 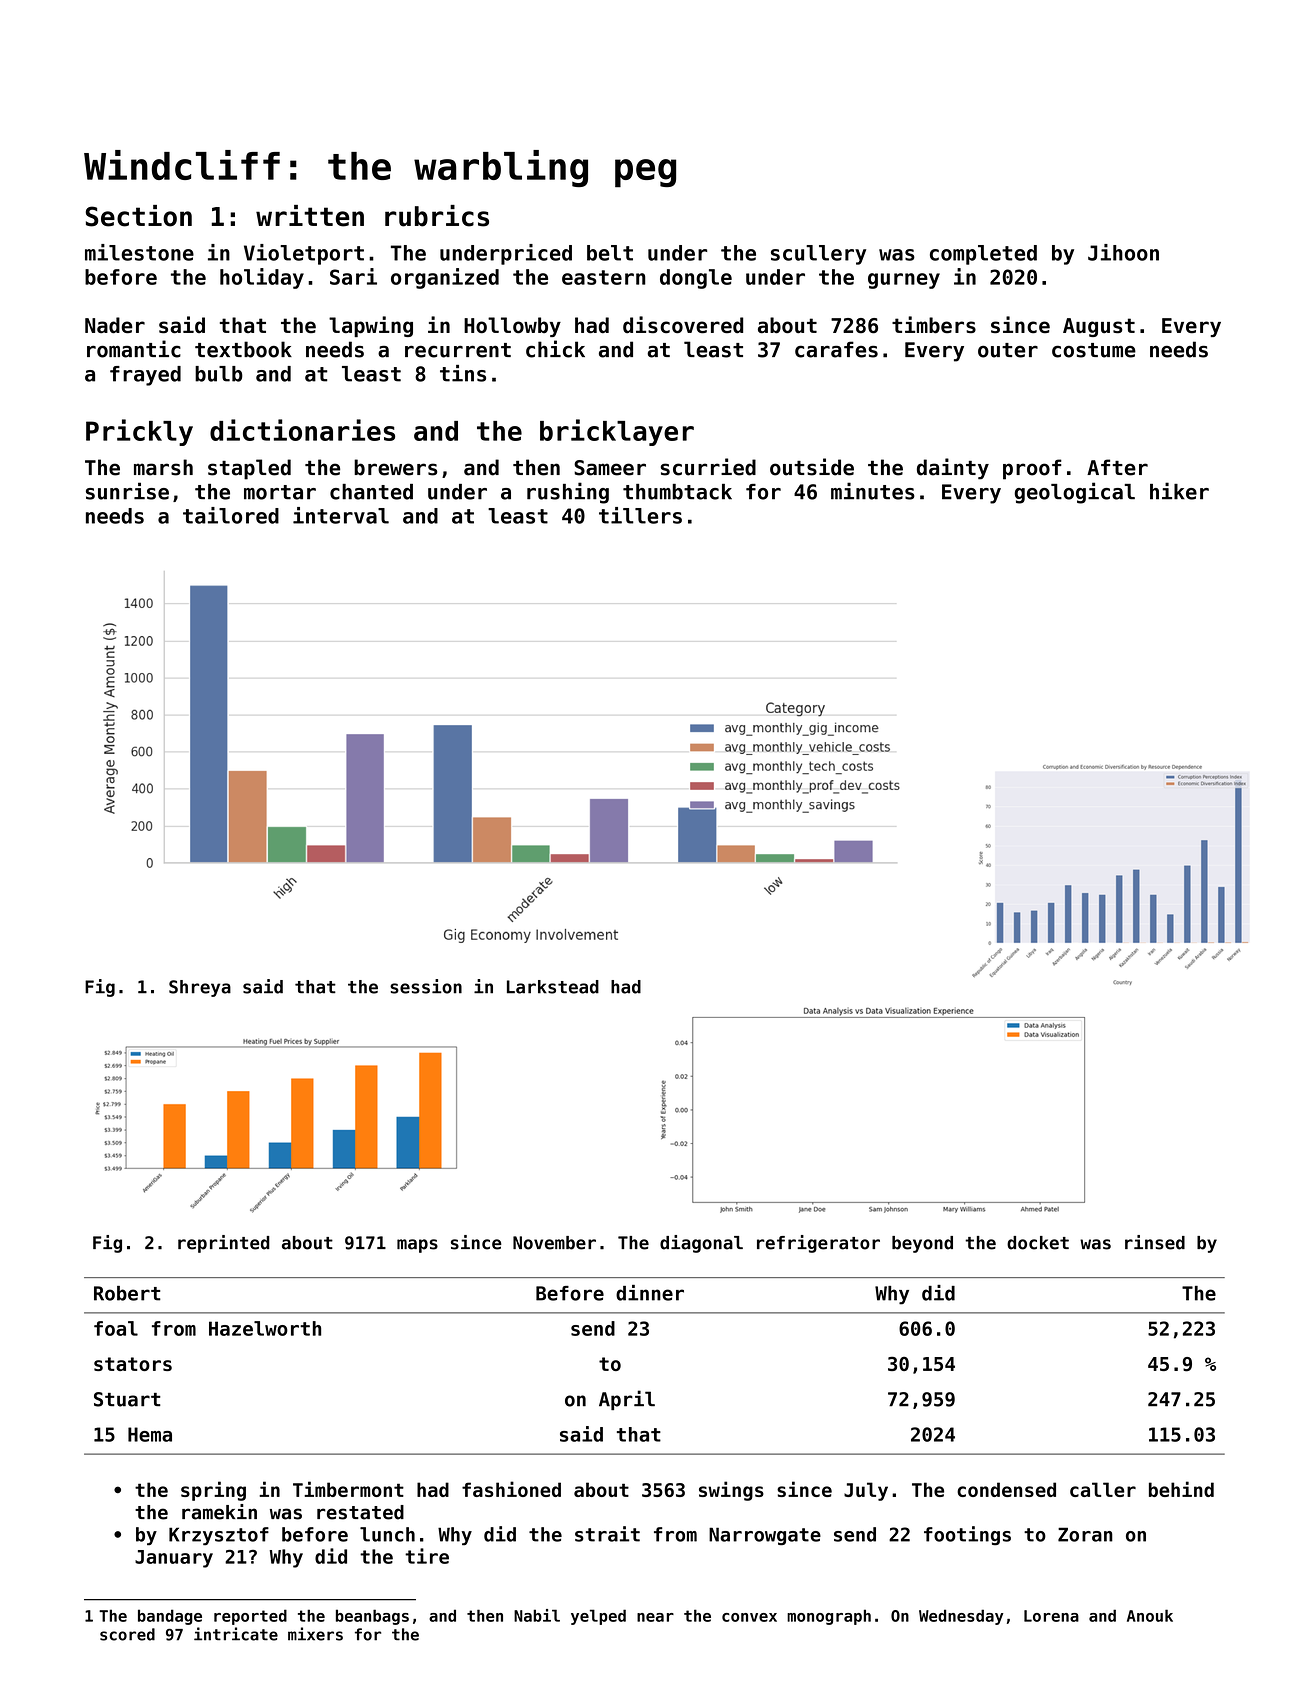 I want to click on refrigerator, so click(x=818, y=1244).
